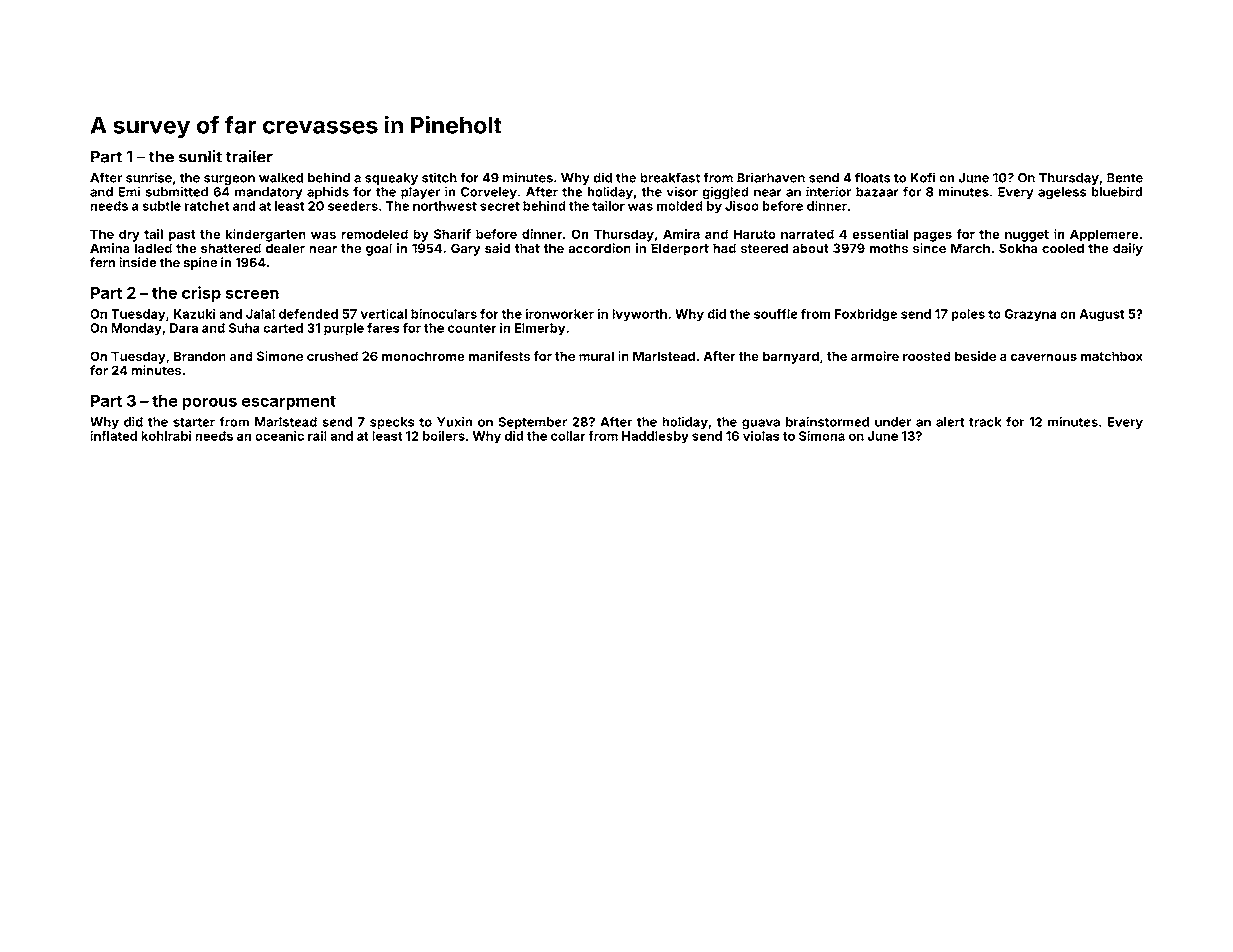 This screenshot has height=952, width=1233. Describe the element at coordinates (970, 248) in the screenshot. I see `March` at that location.
